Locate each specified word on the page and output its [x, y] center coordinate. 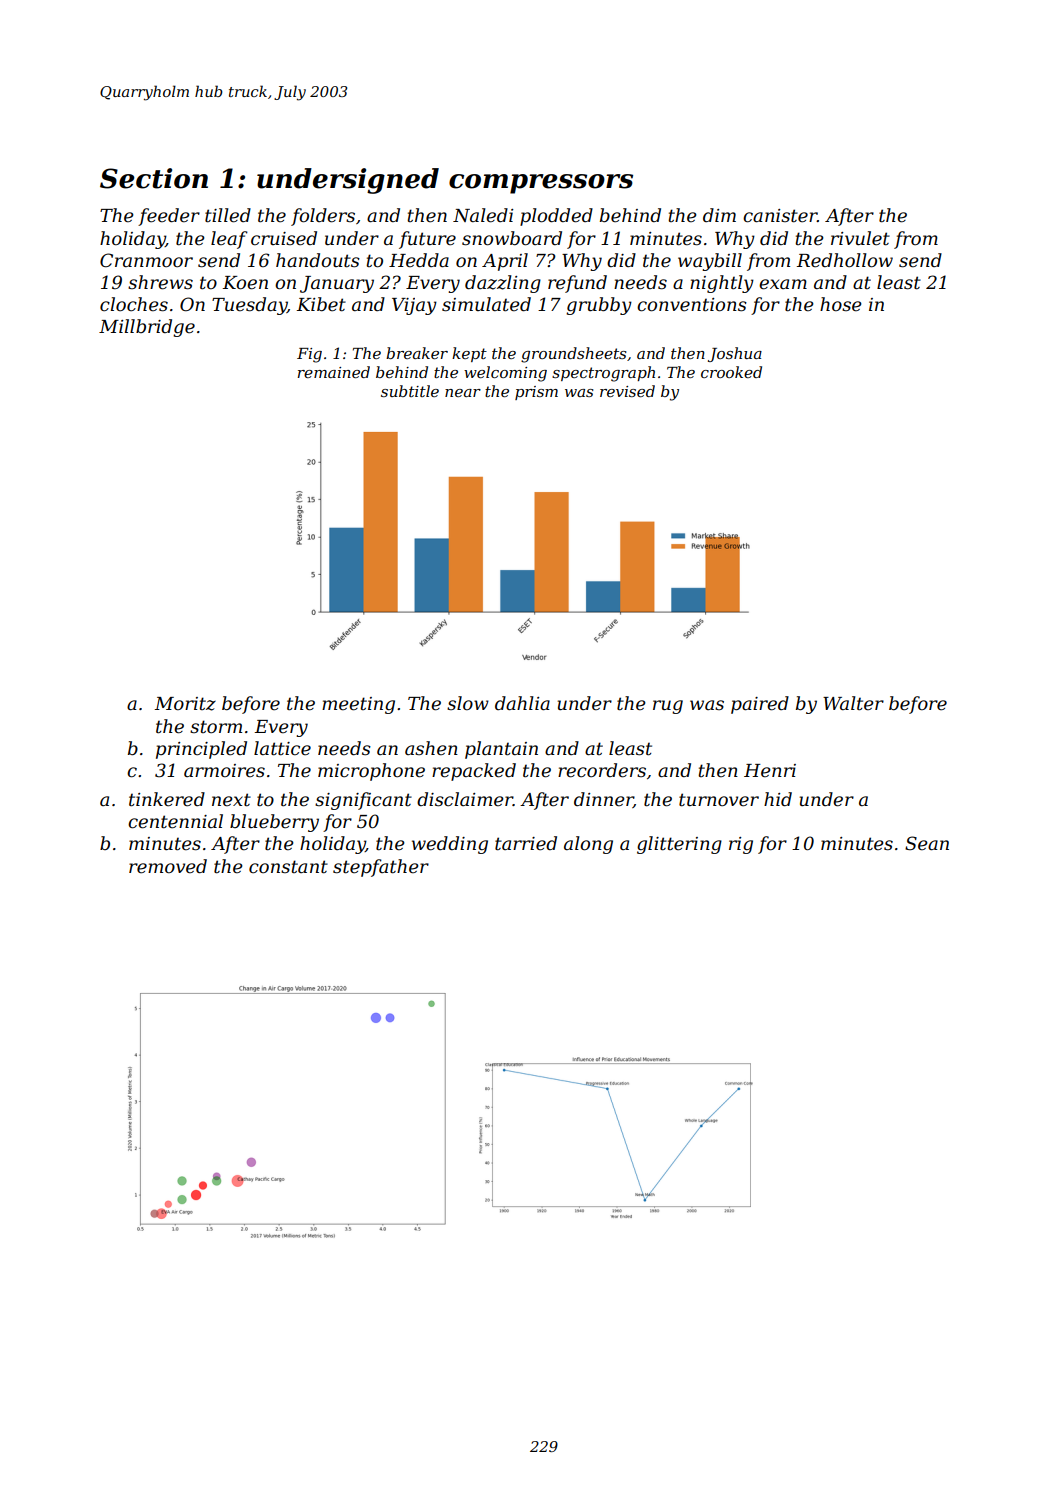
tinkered [167, 799]
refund [577, 284]
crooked [731, 372]
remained [334, 372]
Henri [770, 771]
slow [468, 703]
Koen [245, 283]
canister [780, 216]
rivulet [860, 238]
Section [154, 178]
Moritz [185, 704]
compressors [541, 184]
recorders [602, 770]
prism [536, 393]
